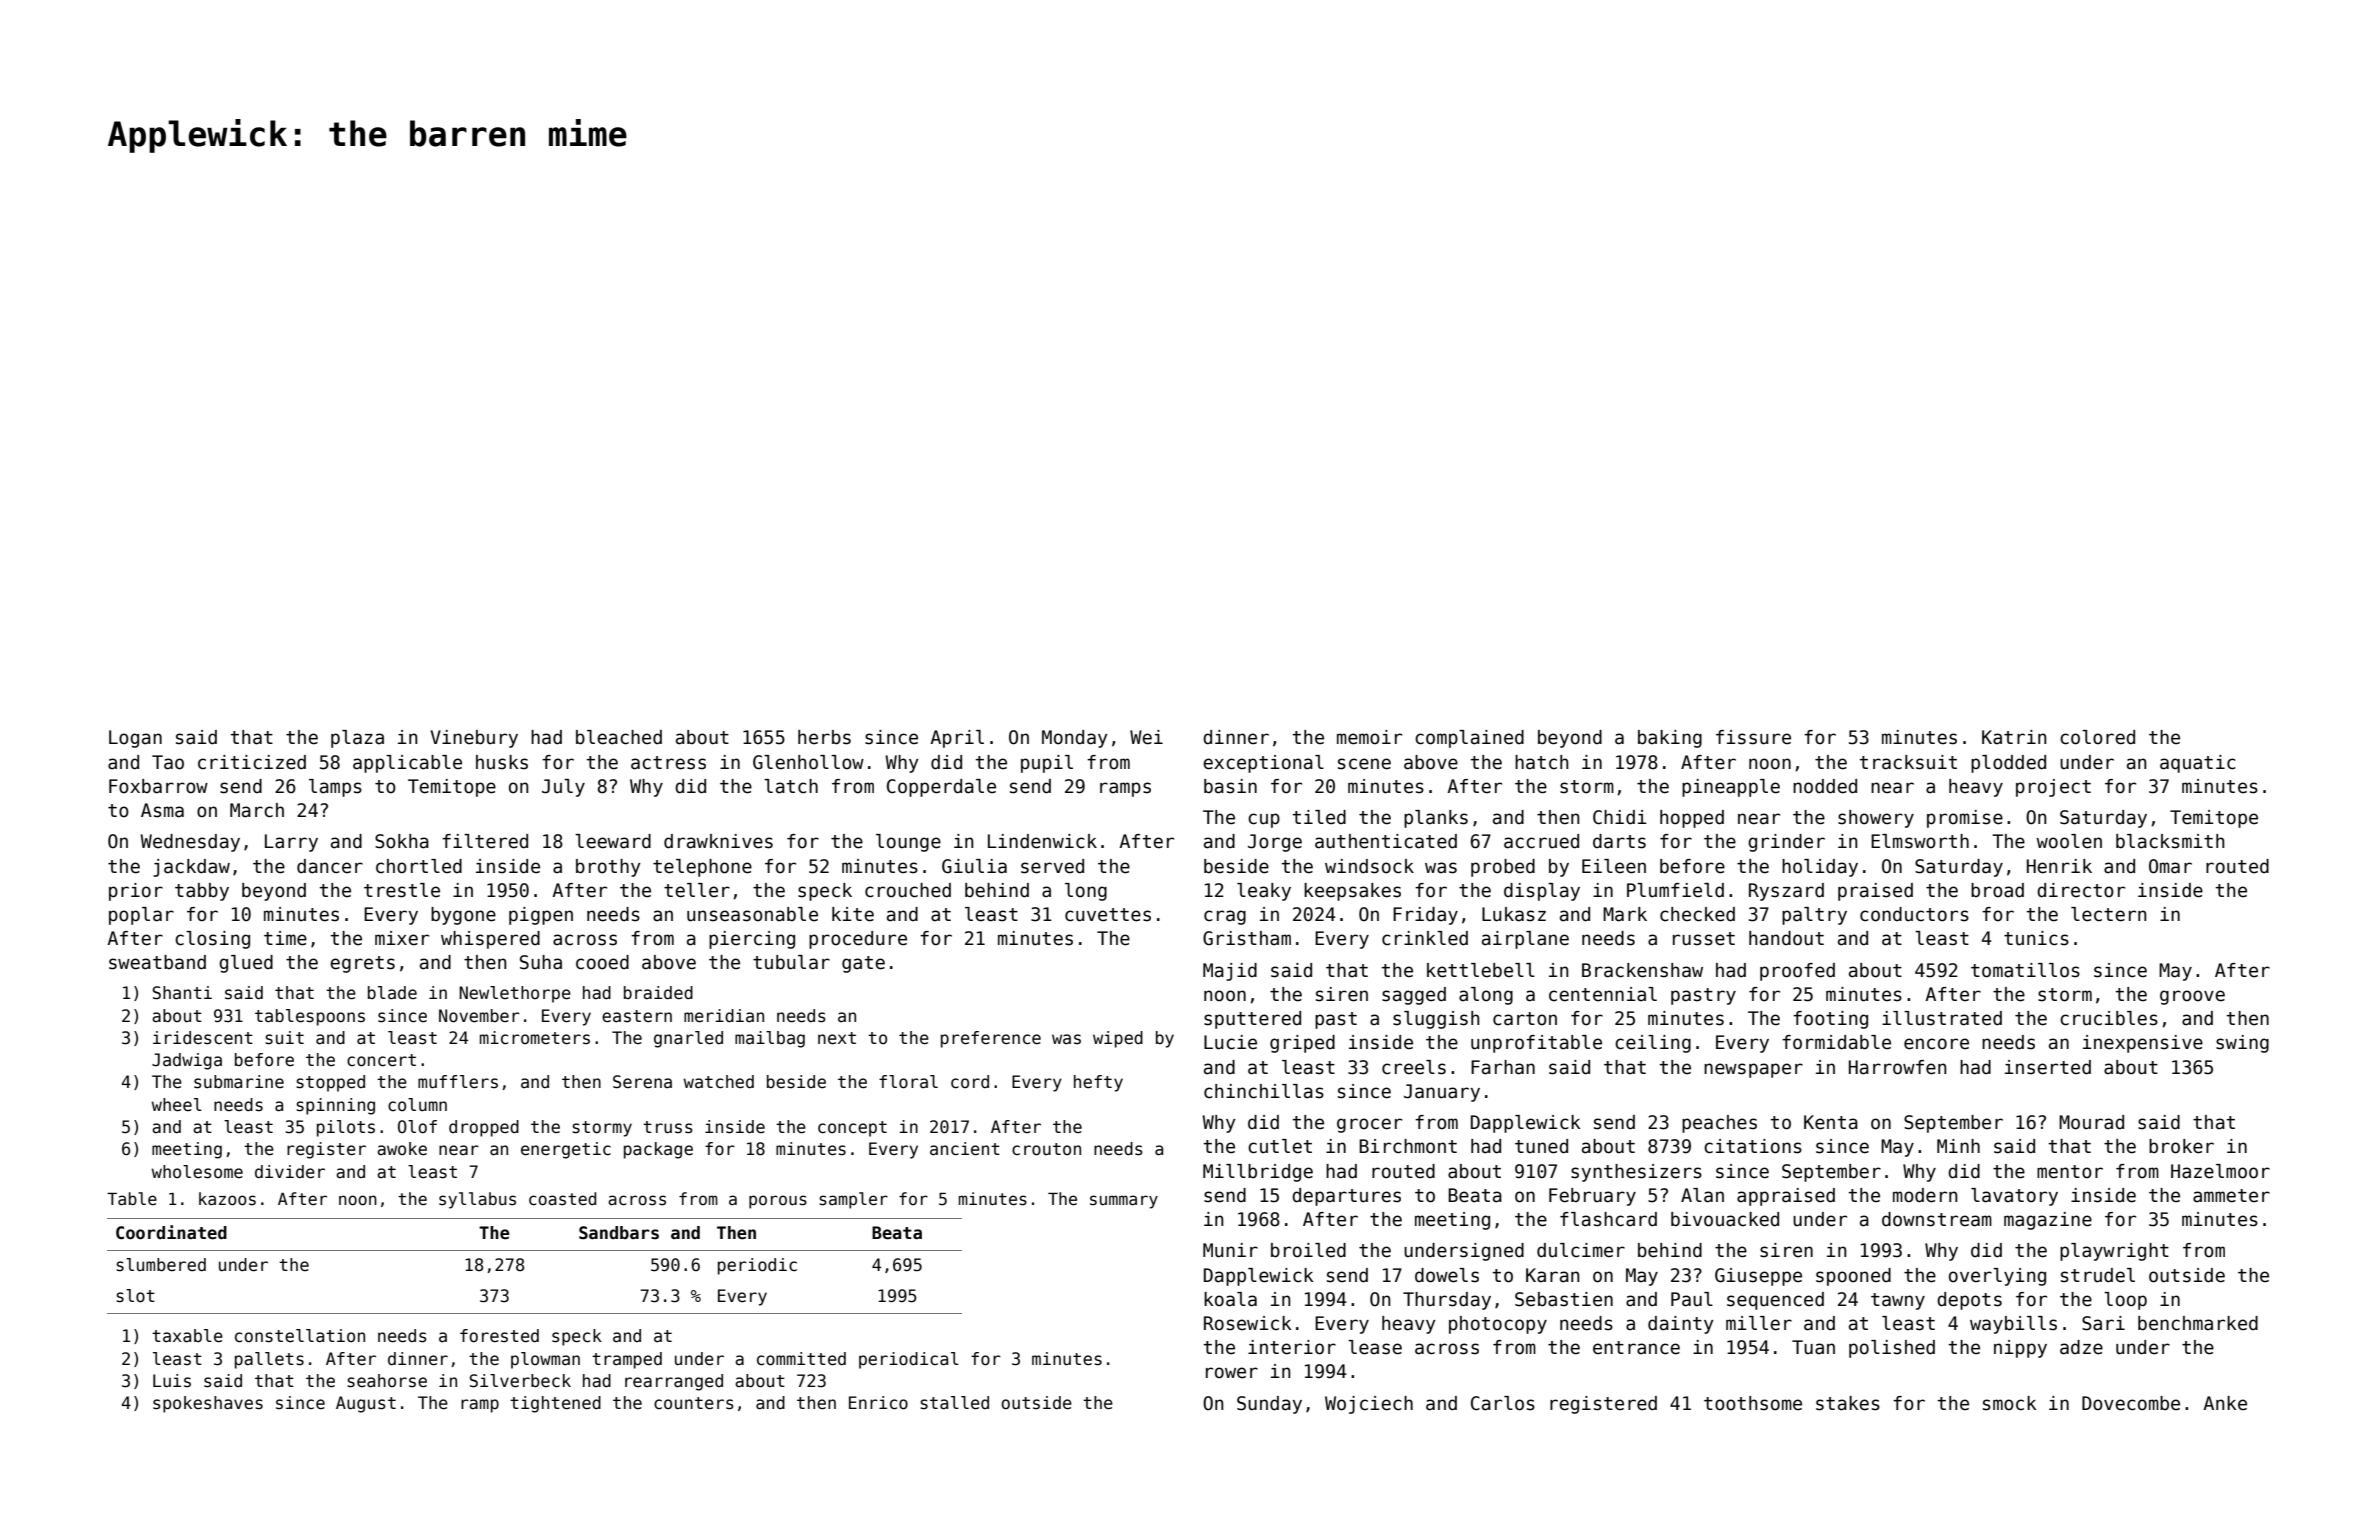  Describe the element at coordinates (619, 737) in the screenshot. I see `bleached` at that location.
